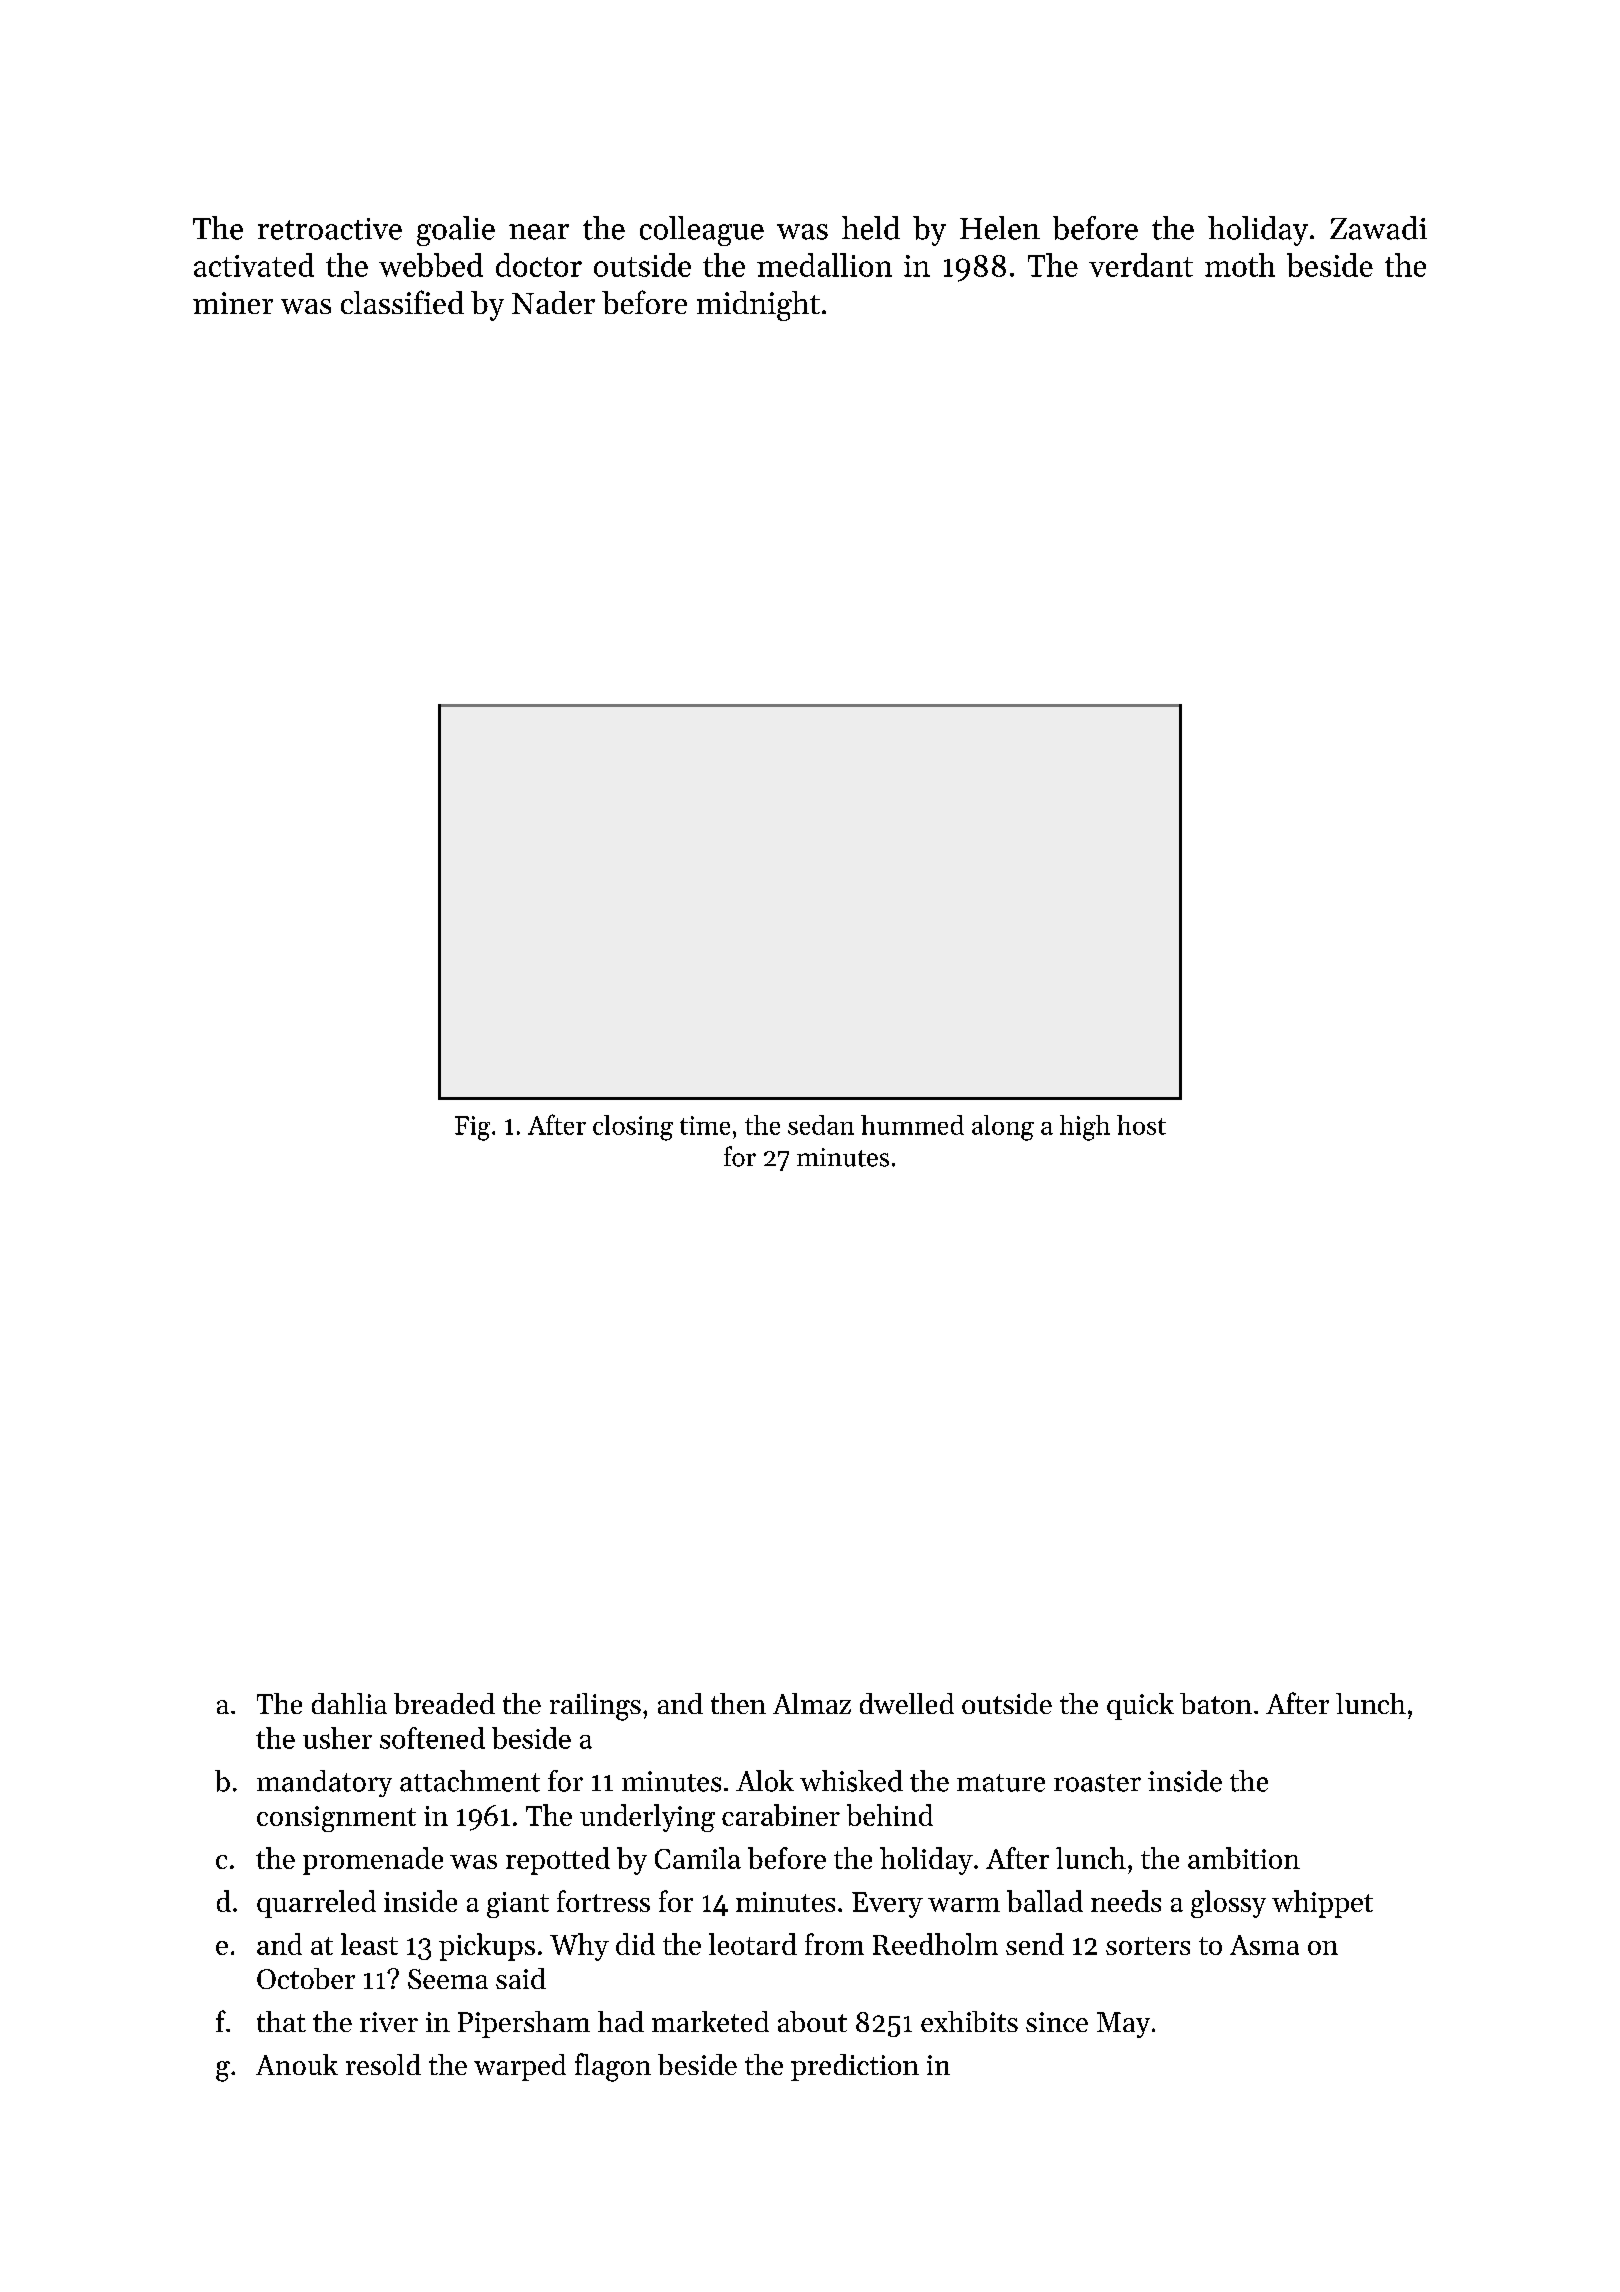 The height and width of the screenshot is (2292, 1620). I want to click on usher, so click(337, 1738).
